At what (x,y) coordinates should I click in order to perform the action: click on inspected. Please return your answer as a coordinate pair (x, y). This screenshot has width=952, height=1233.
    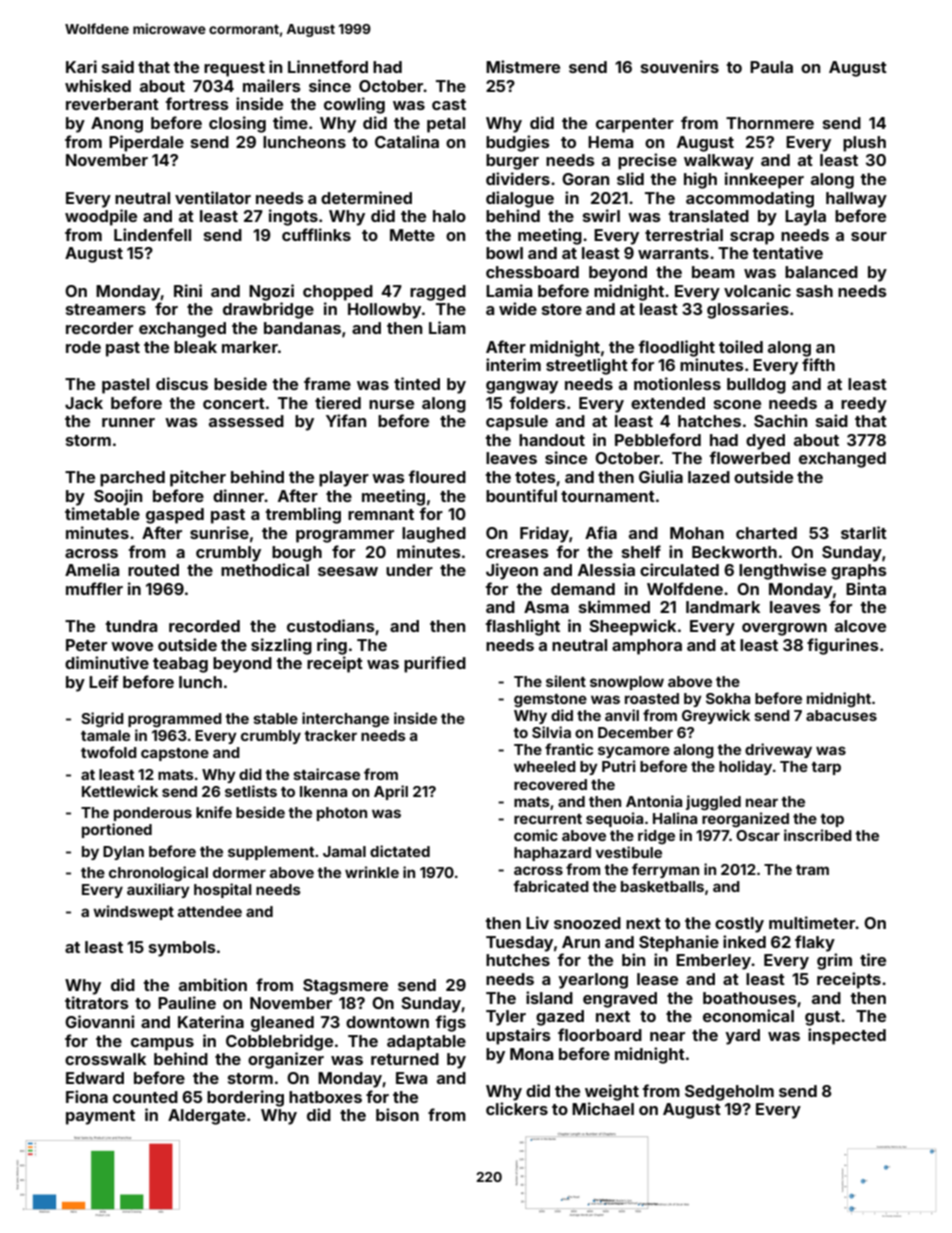
    Looking at the image, I should click on (847, 1036).
